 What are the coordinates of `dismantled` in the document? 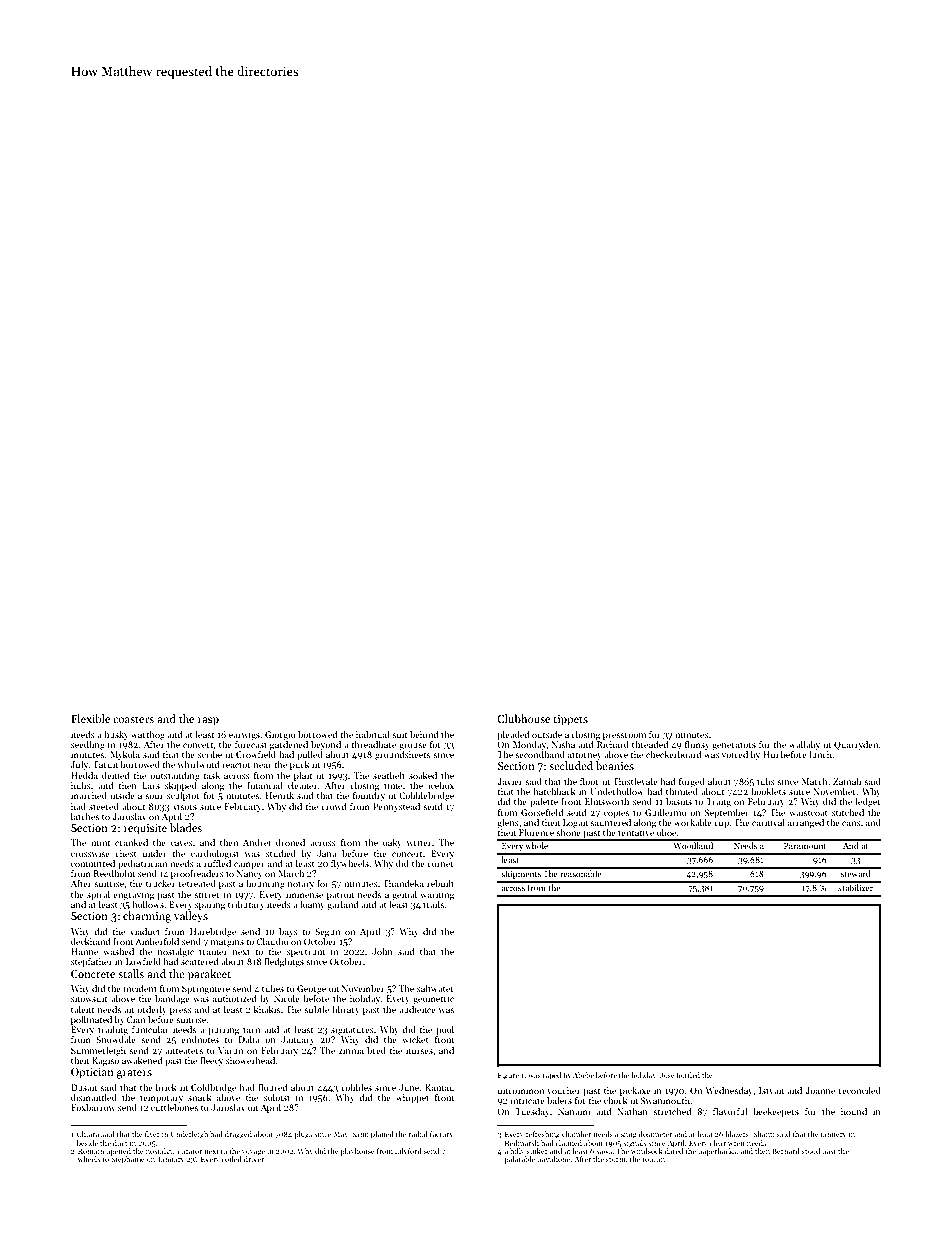 It's located at (94, 1097).
